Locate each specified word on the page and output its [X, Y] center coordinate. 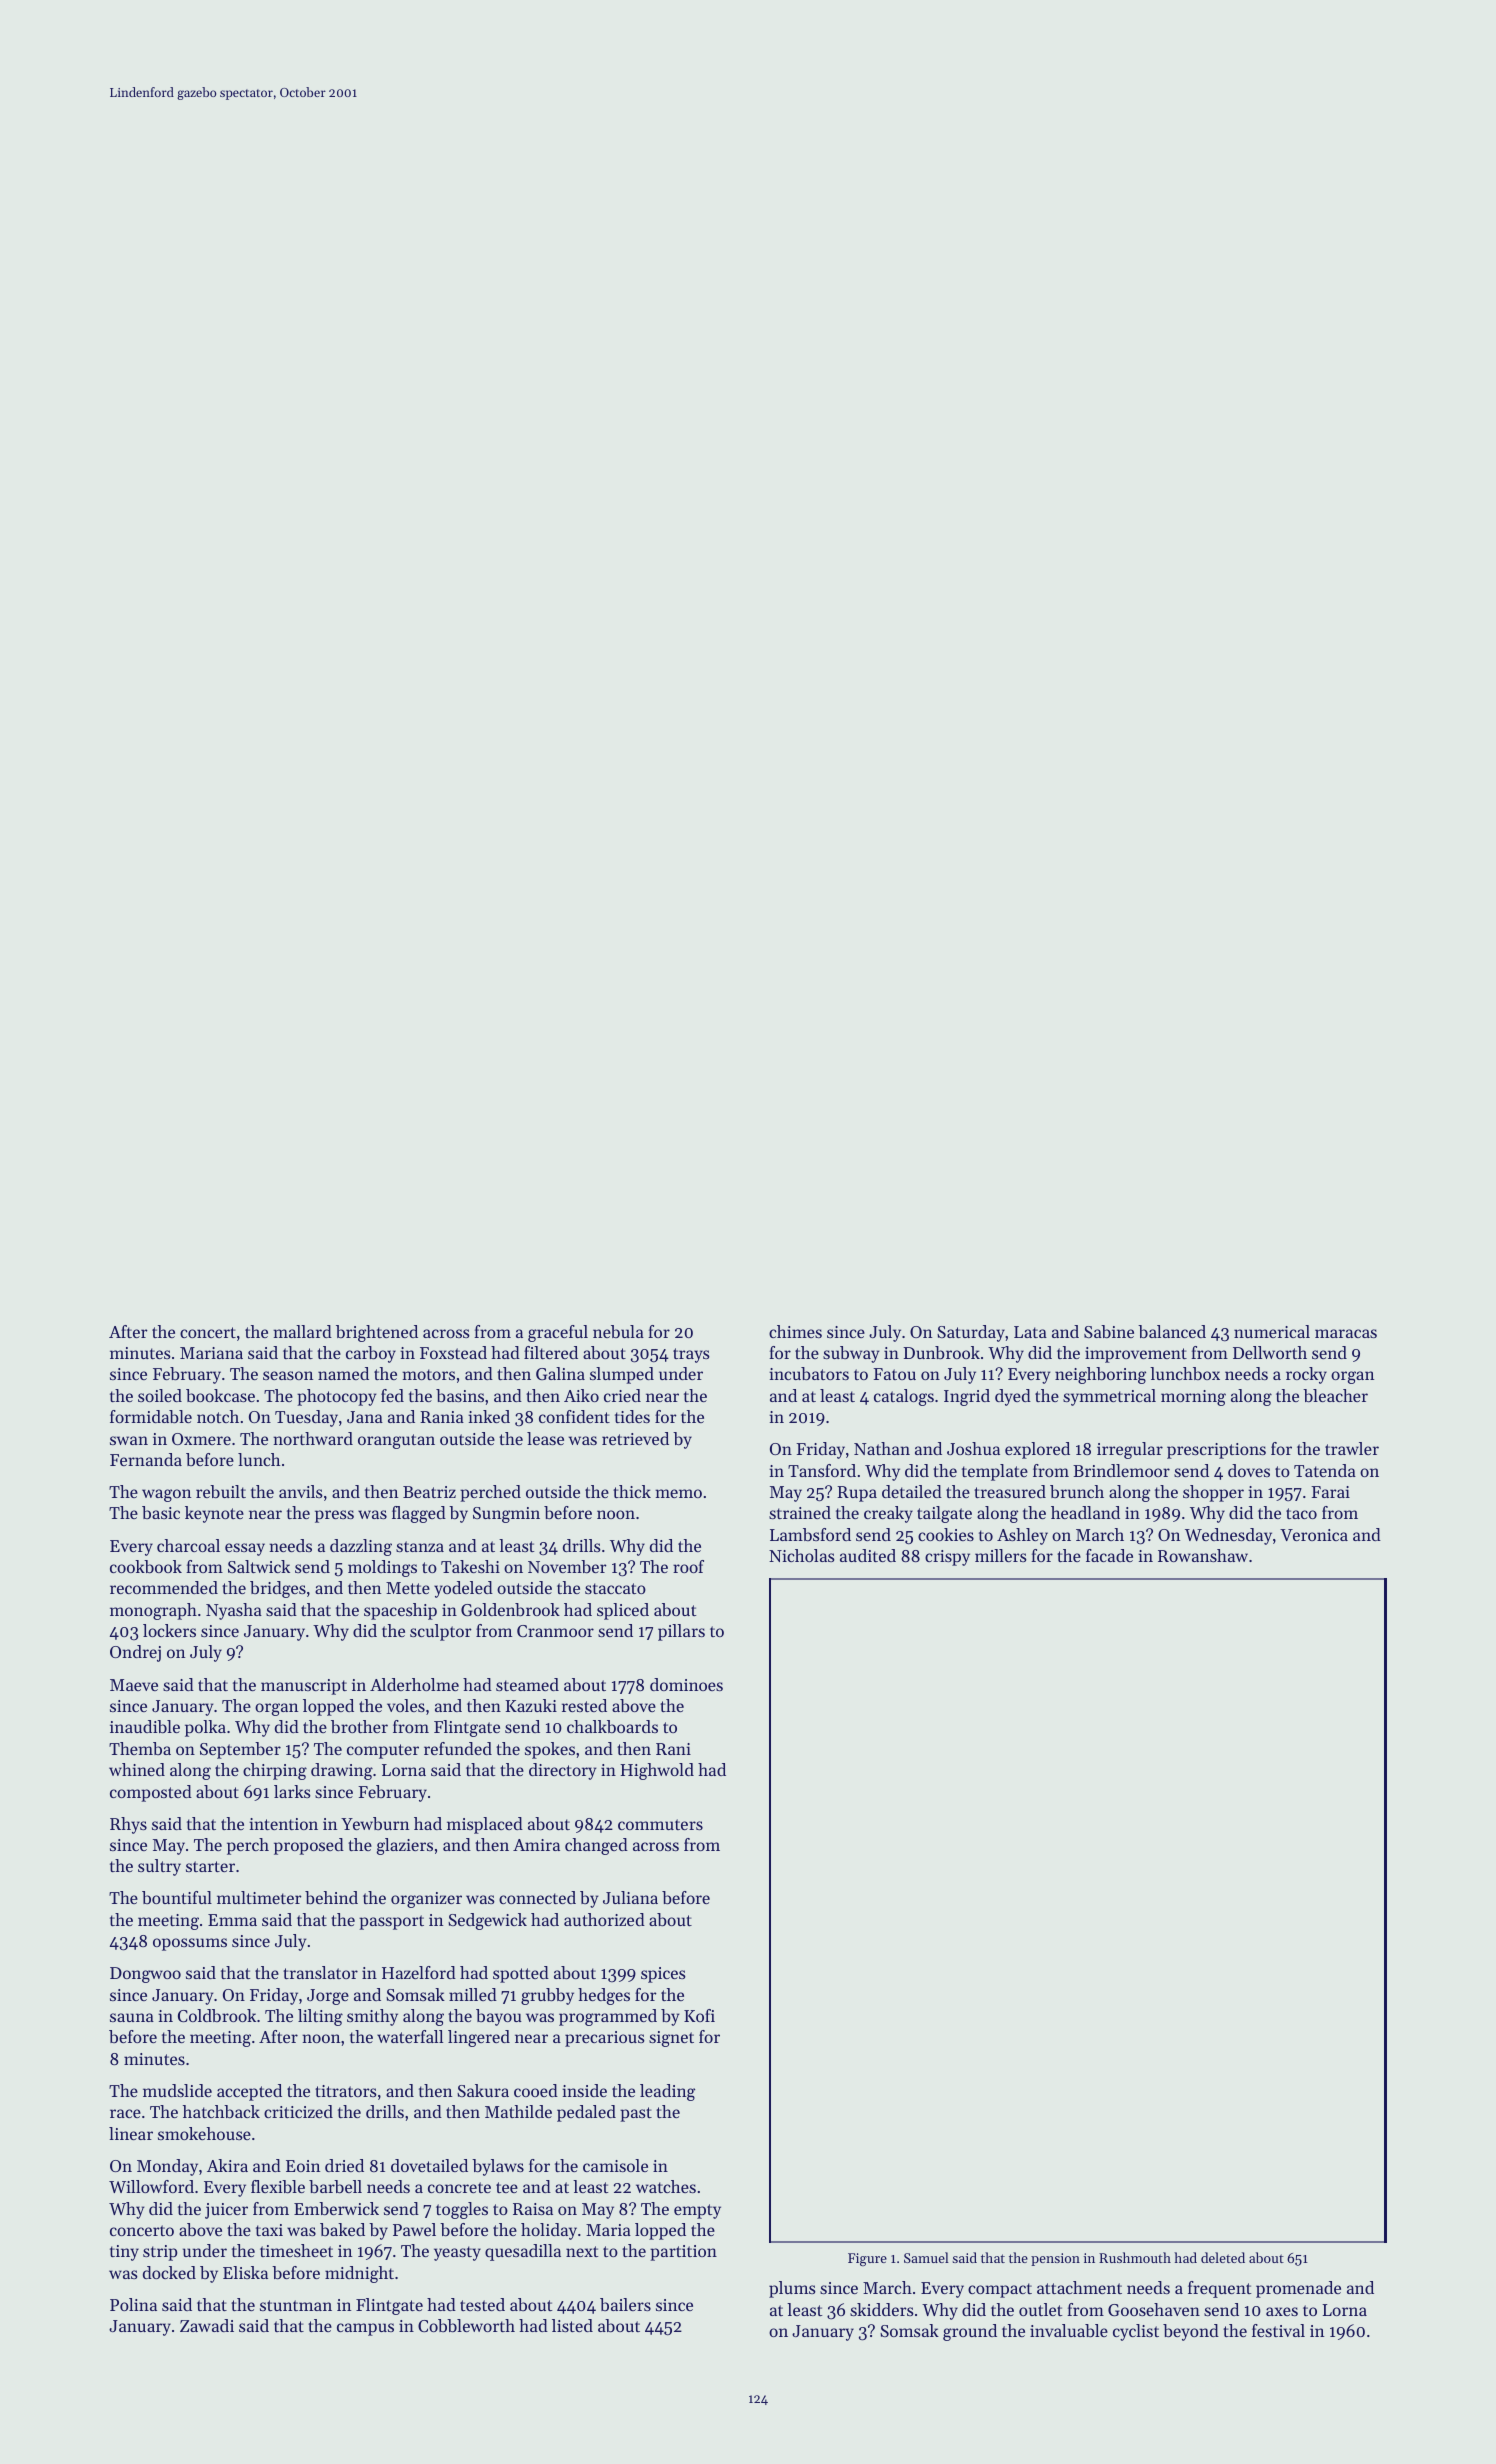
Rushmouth [1135, 2257]
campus [365, 2329]
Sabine [1109, 1331]
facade [1109, 1555]
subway [851, 1354]
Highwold [657, 1771]
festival [1278, 2330]
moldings [382, 1568]
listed [572, 2325]
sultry [159, 1867]
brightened [377, 1333]
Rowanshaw [1203, 1555]
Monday [167, 2167]
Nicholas [802, 1555]
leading [667, 2092]
